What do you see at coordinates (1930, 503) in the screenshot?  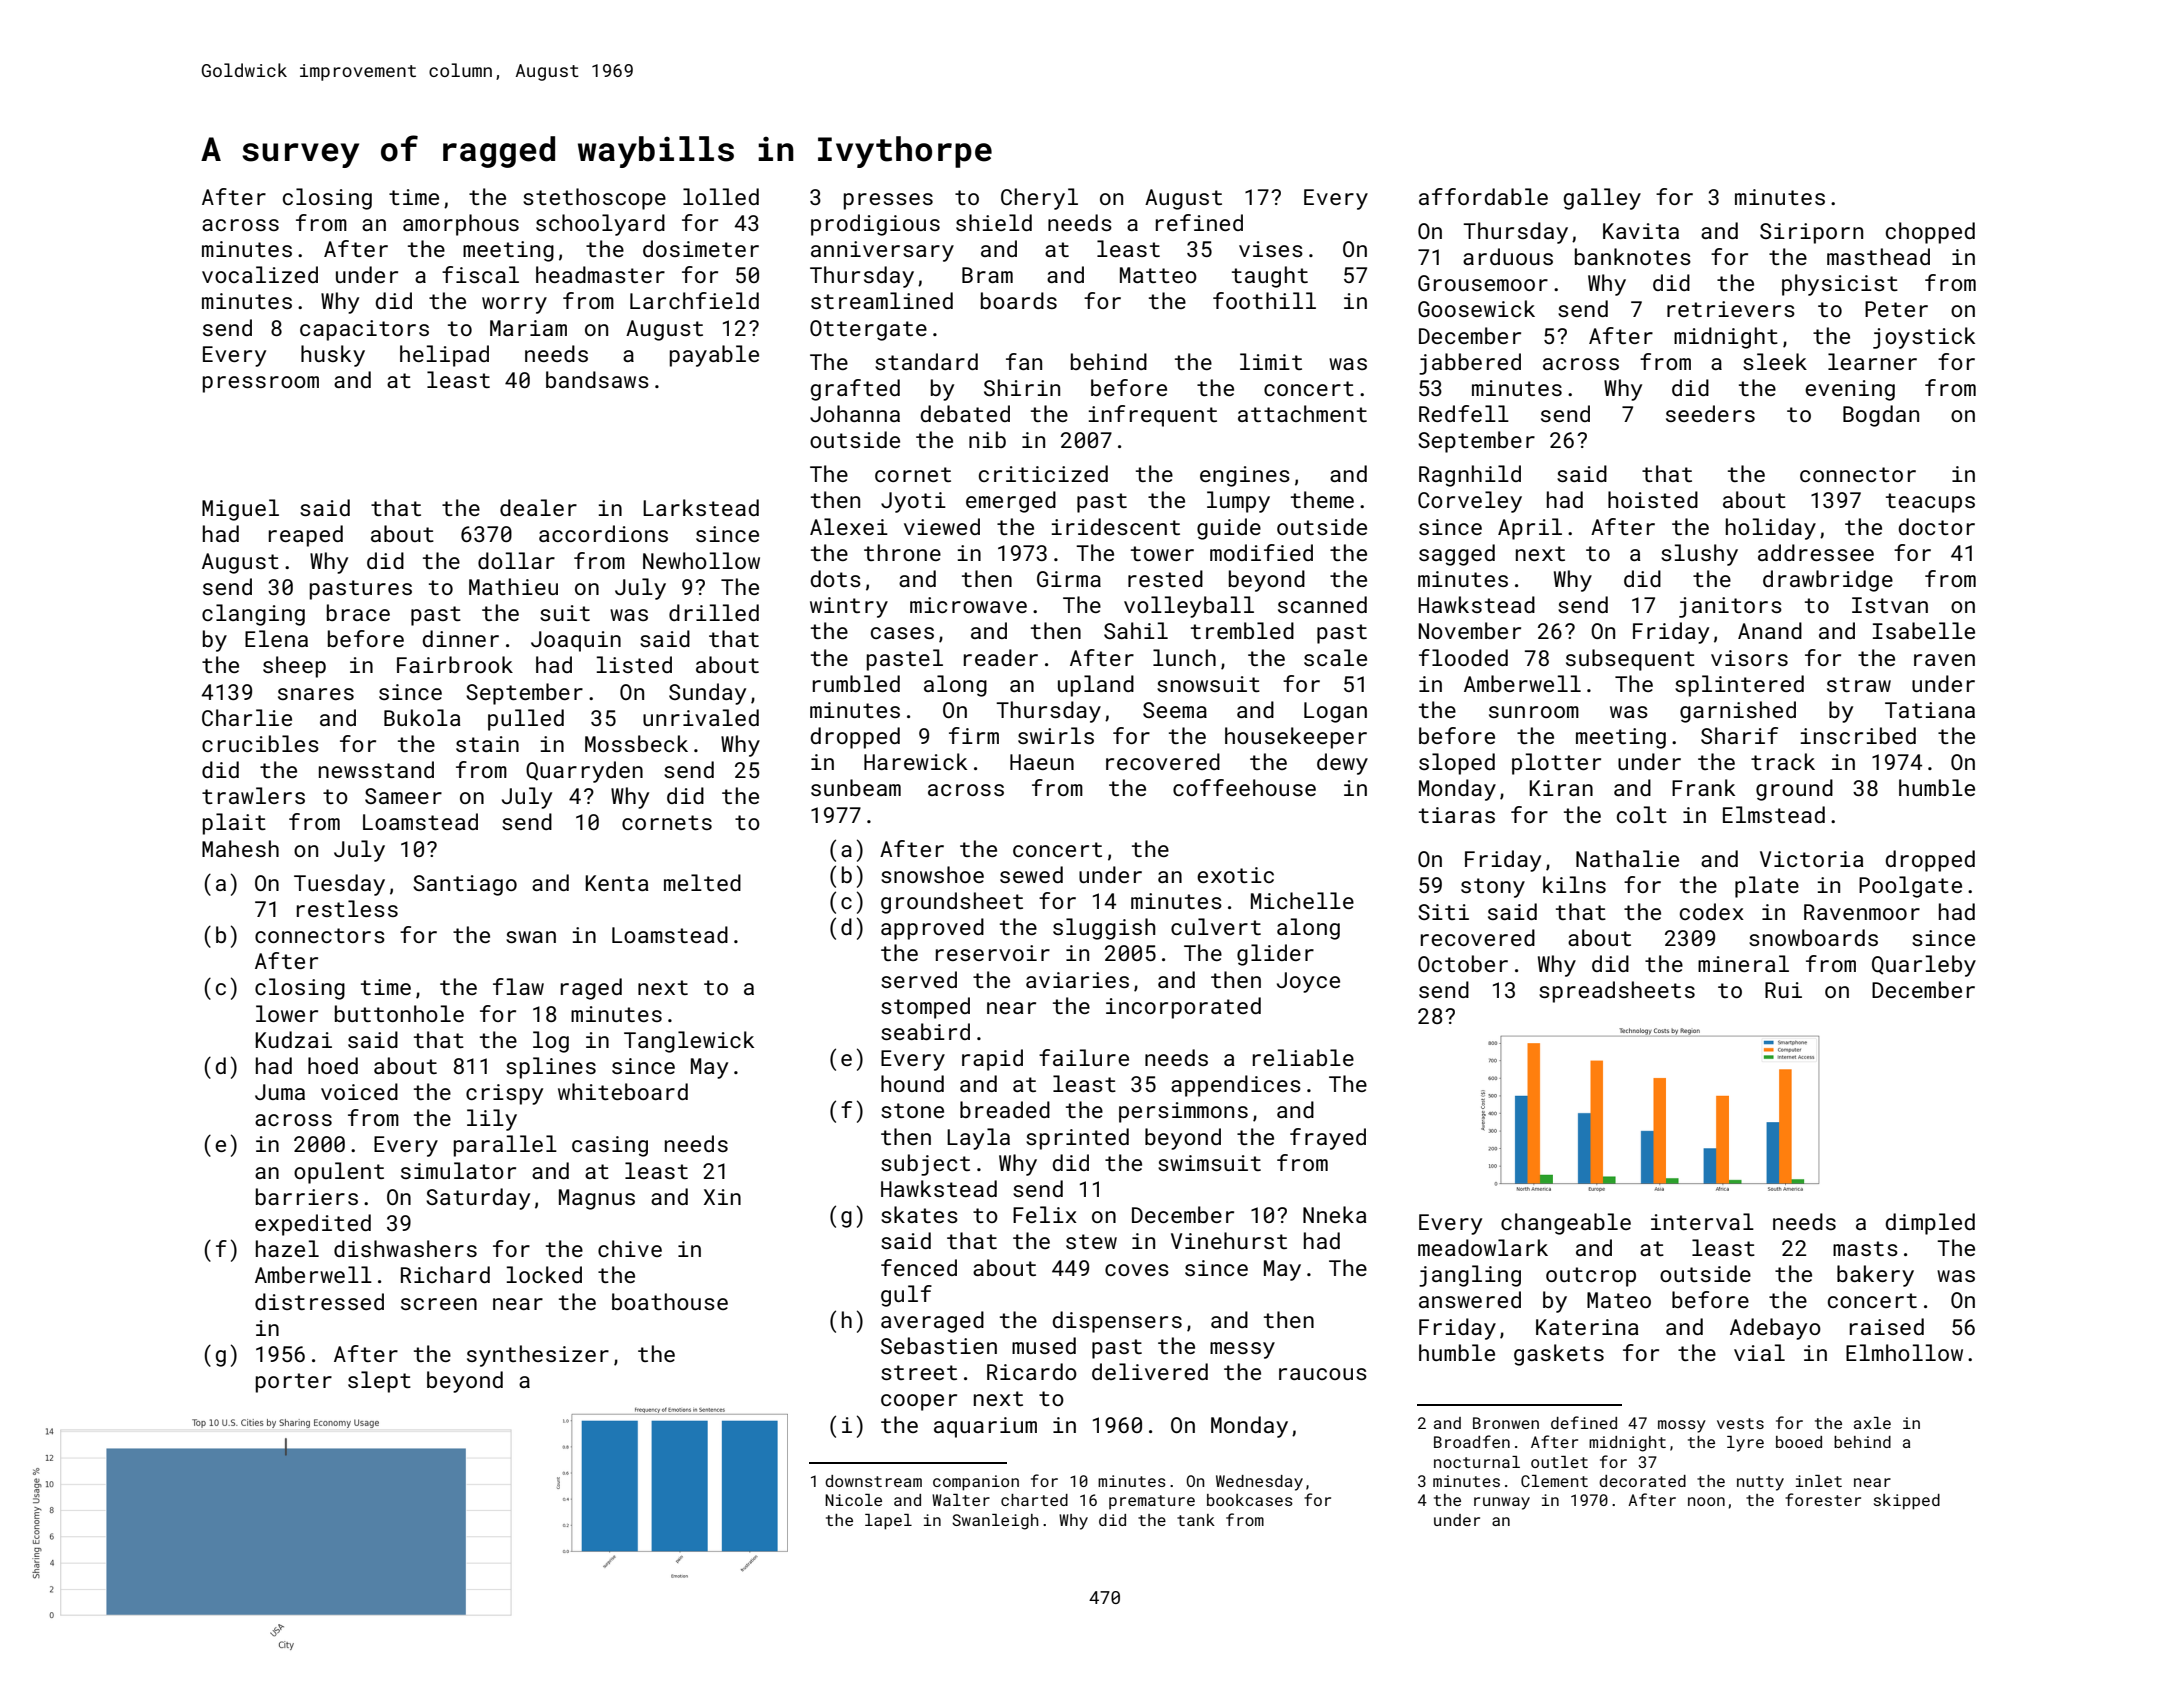 I see `teacups` at bounding box center [1930, 503].
